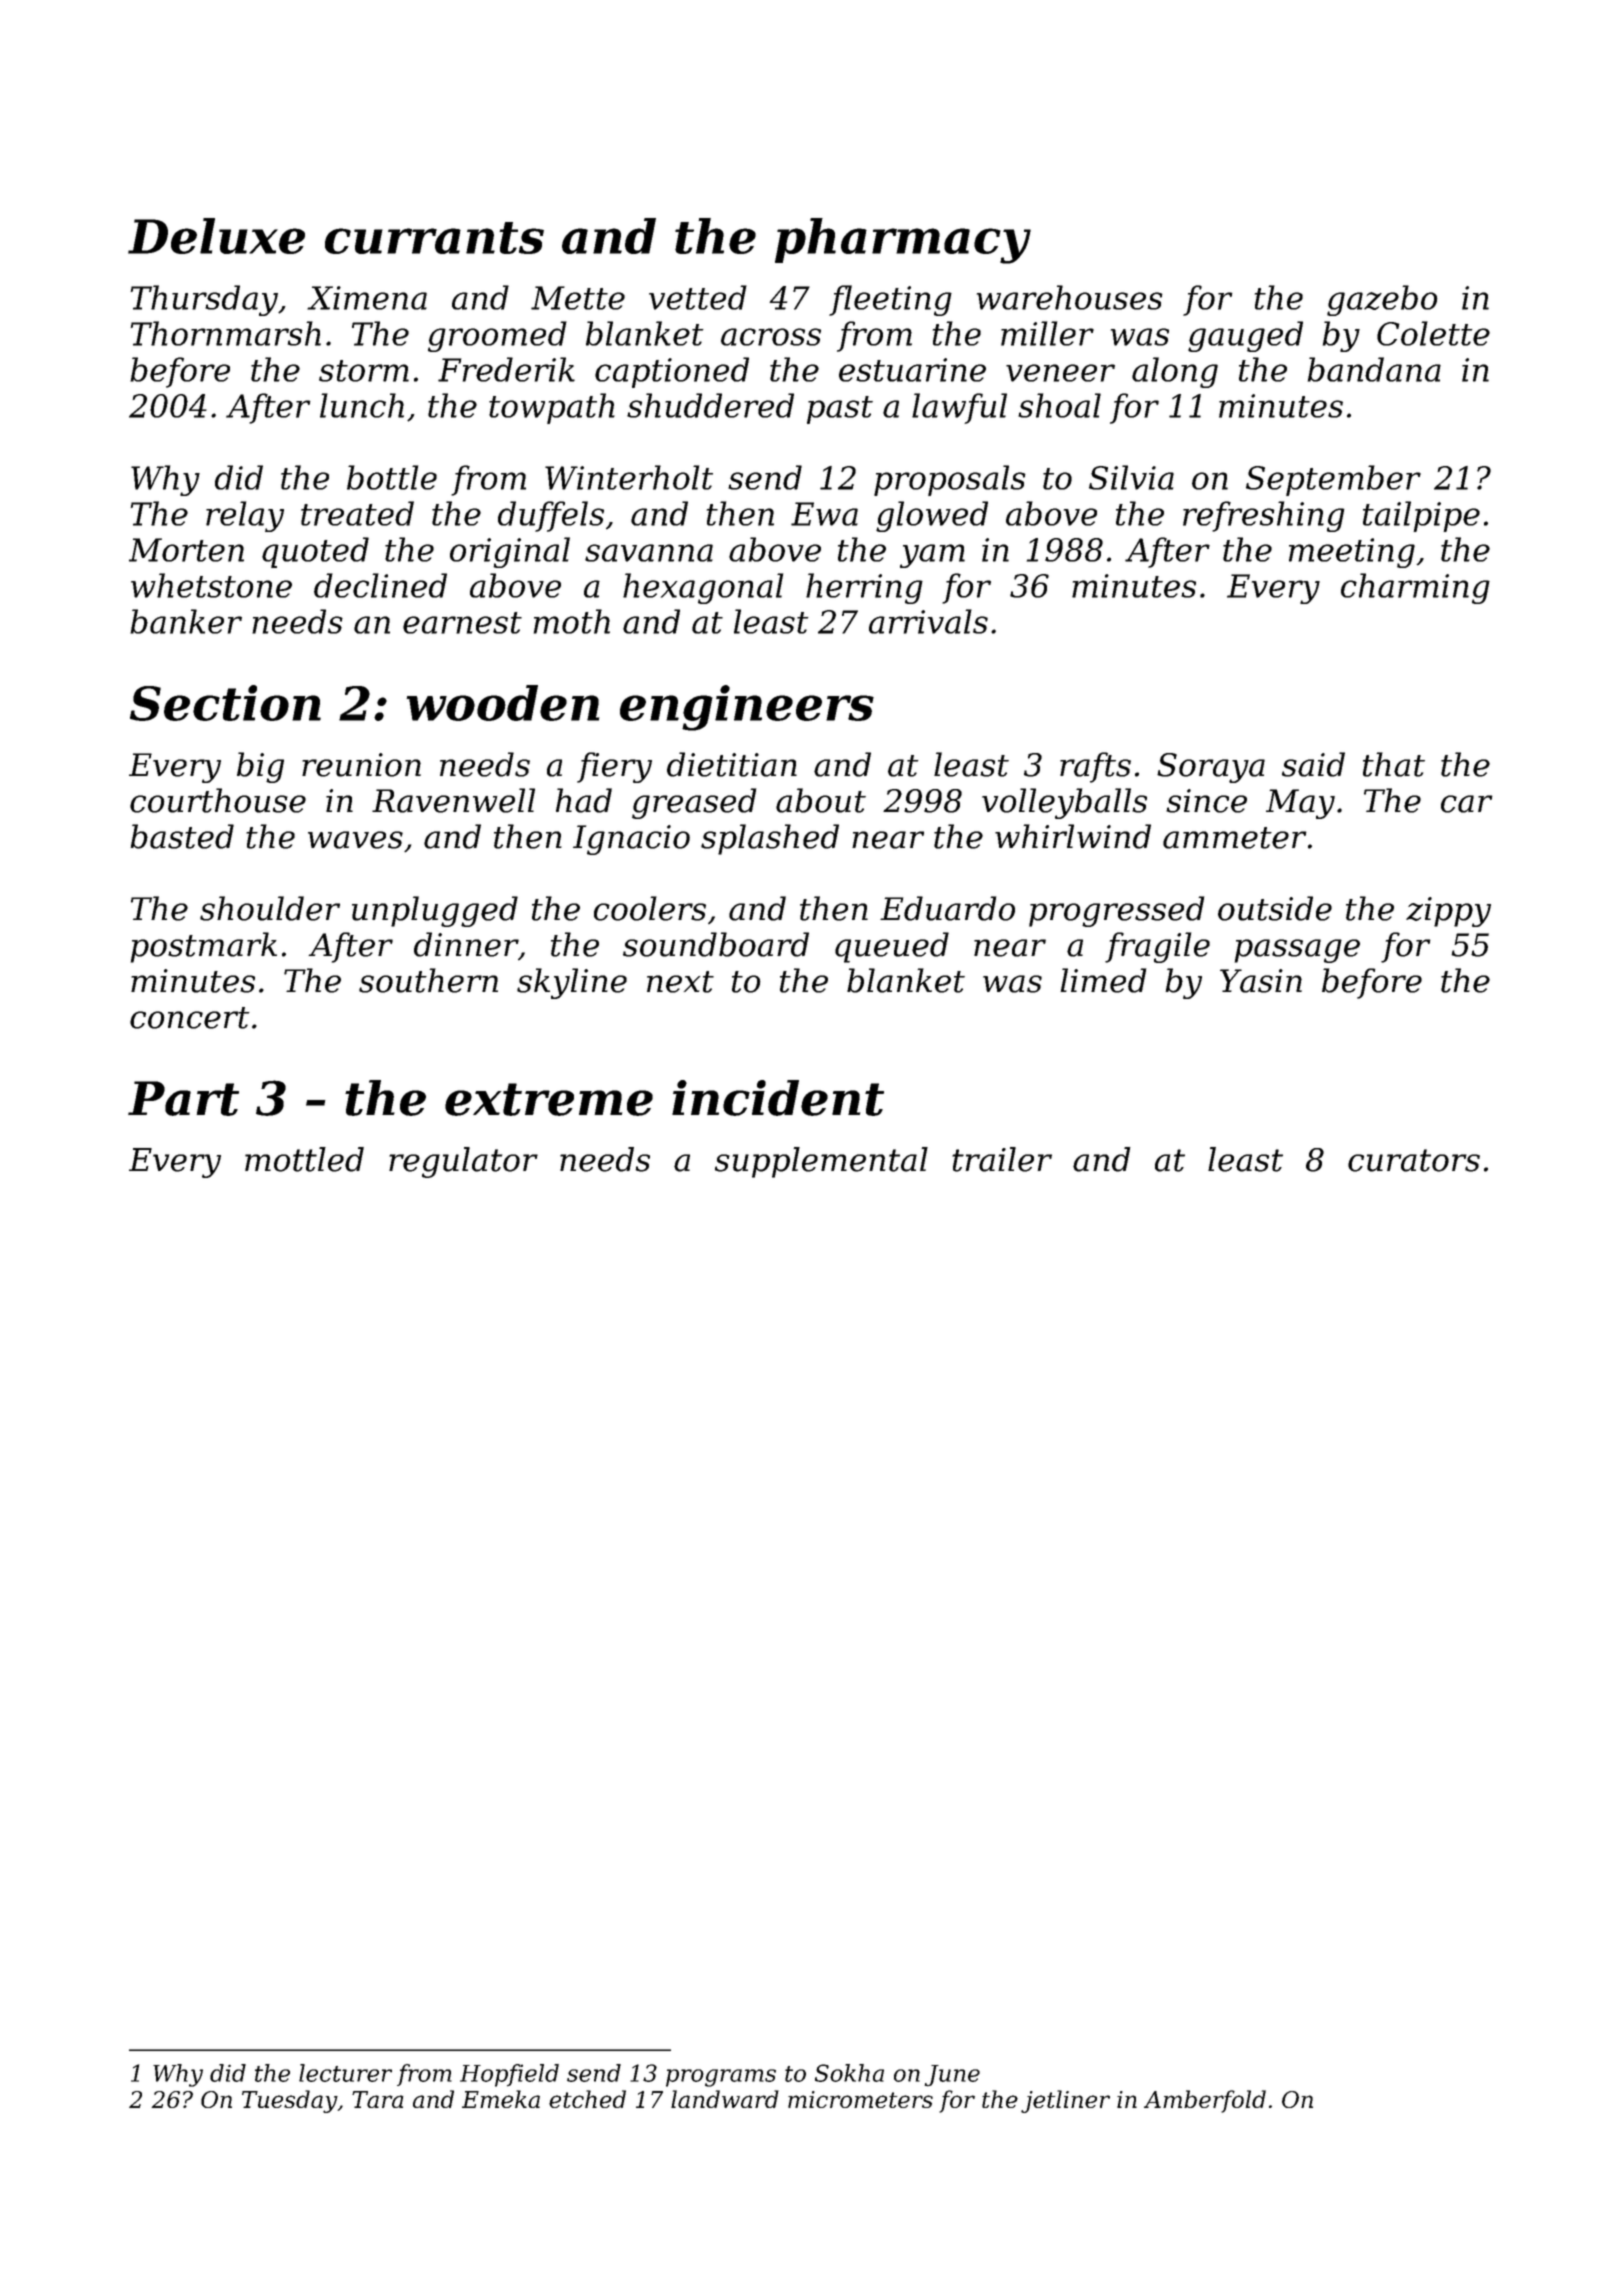  I want to click on curators, so click(1414, 1160).
